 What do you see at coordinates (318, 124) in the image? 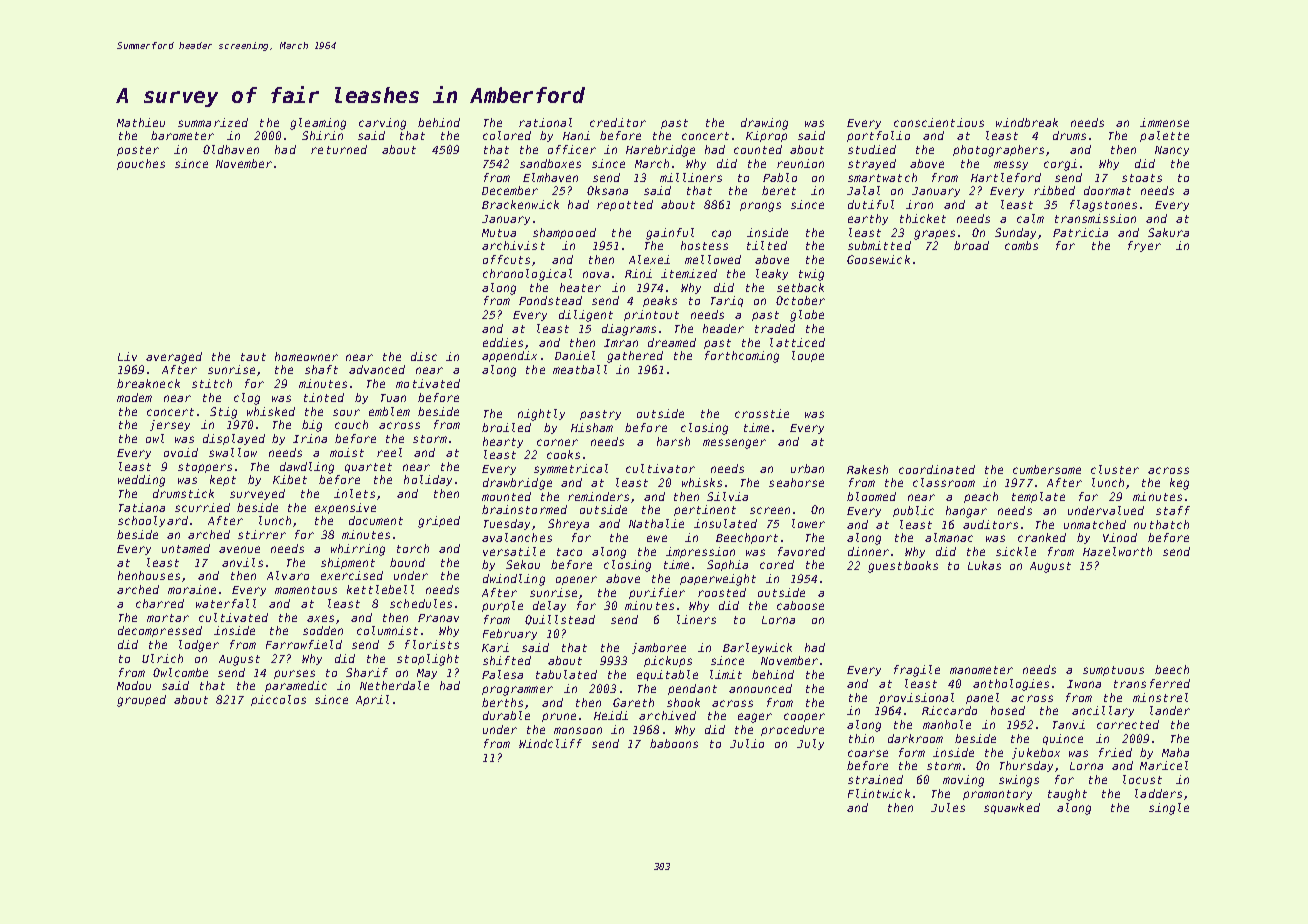
I see `gleaming` at bounding box center [318, 124].
